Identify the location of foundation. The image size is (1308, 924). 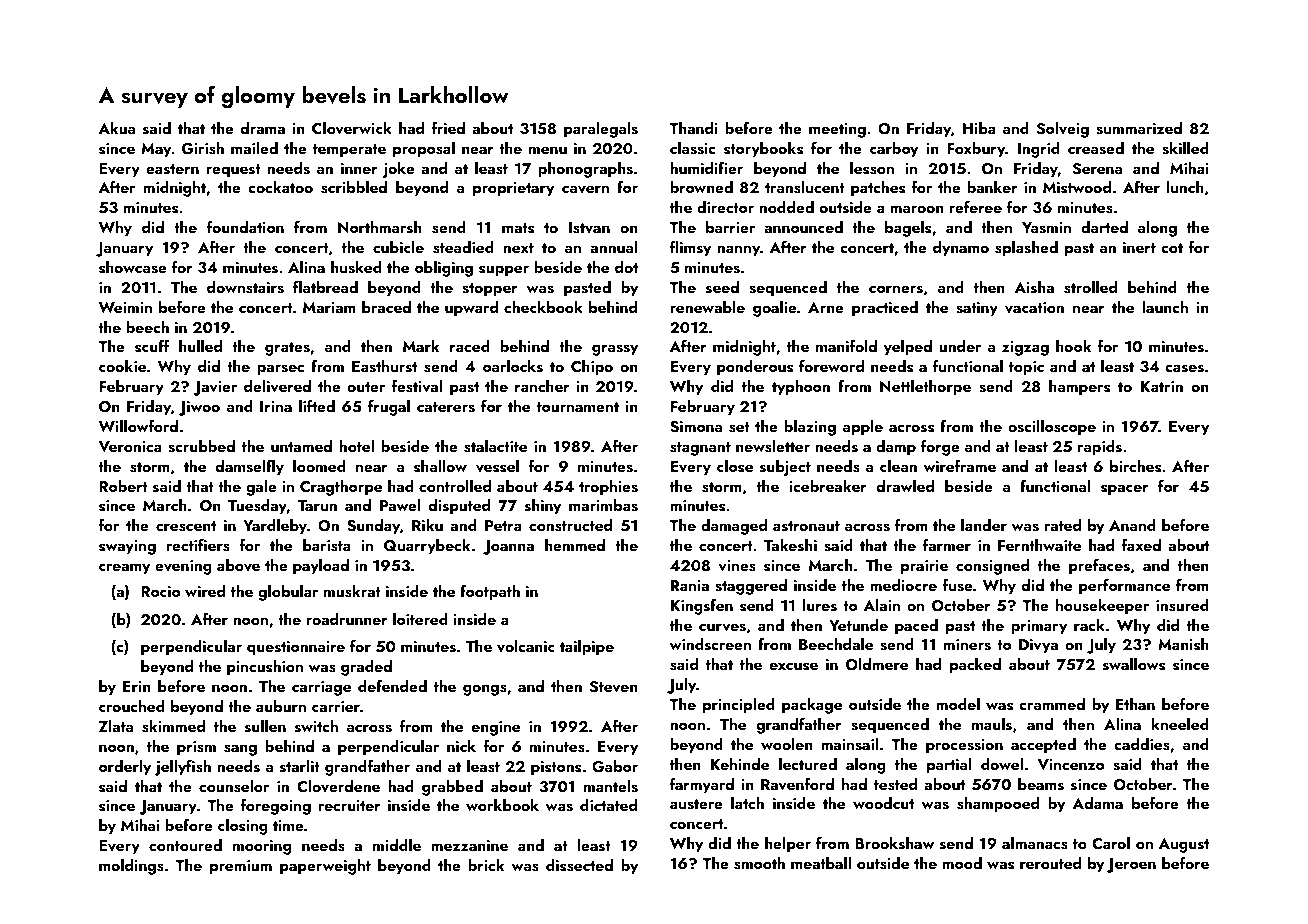
(245, 226).
